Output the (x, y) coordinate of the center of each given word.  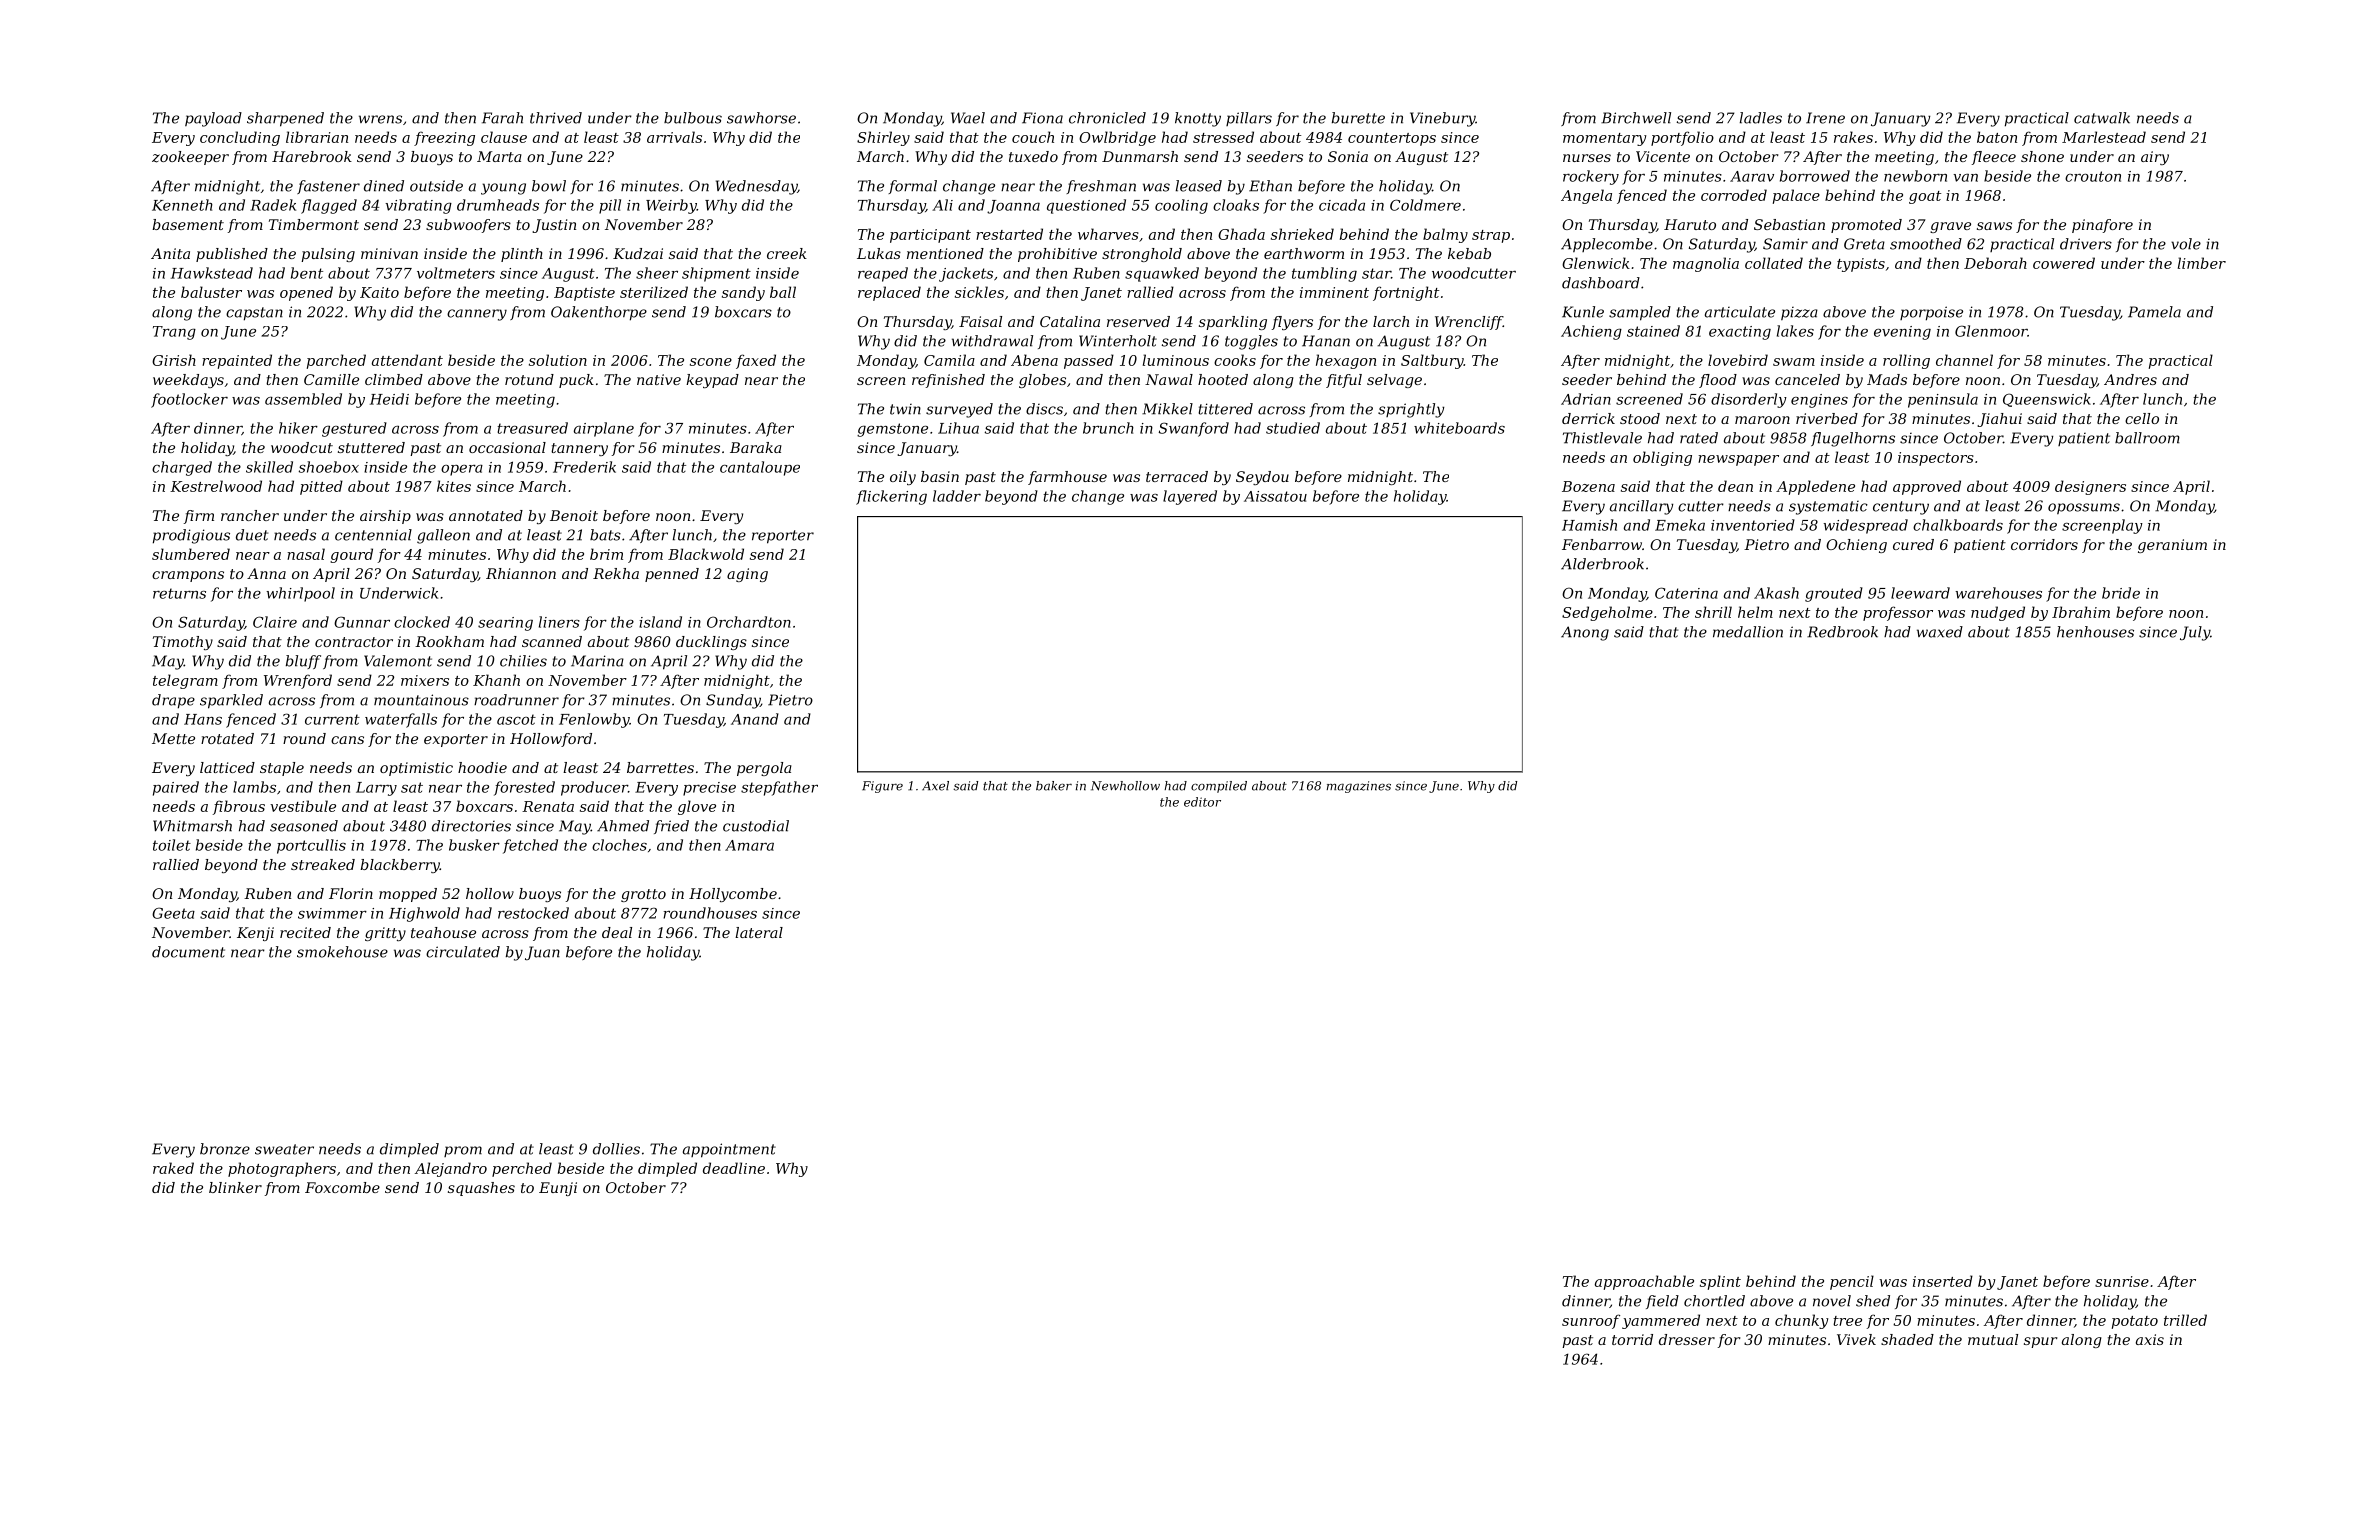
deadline (734, 1168)
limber (2202, 263)
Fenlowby (594, 720)
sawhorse (761, 118)
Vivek (1856, 1339)
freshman (1101, 187)
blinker (235, 1187)
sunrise (2122, 1281)
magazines (1359, 787)
